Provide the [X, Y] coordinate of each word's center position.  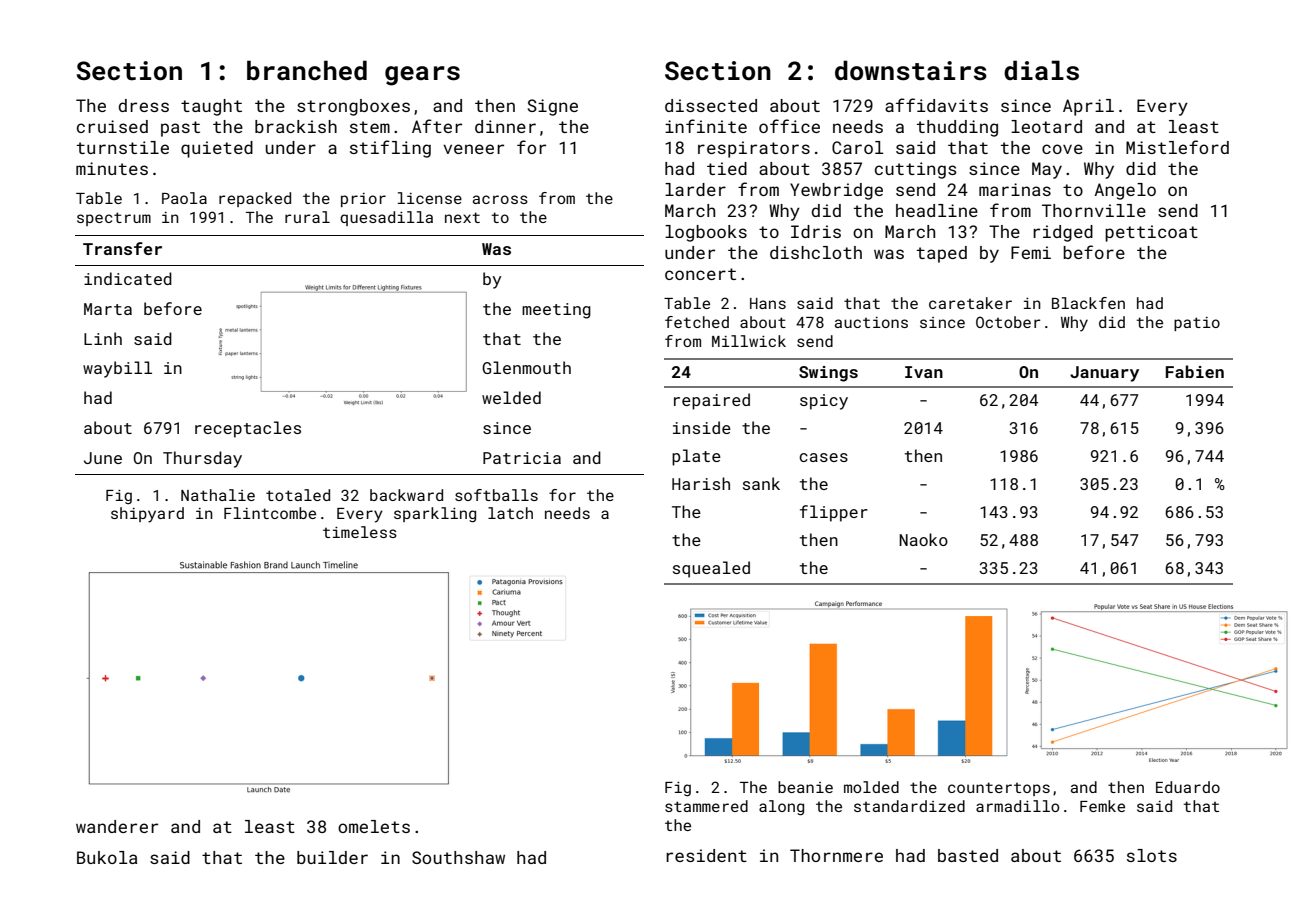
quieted [217, 149]
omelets [374, 826]
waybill [117, 369]
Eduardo [1188, 787]
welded [511, 397]
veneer [473, 149]
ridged [1063, 233]
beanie [805, 787]
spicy [824, 402]
